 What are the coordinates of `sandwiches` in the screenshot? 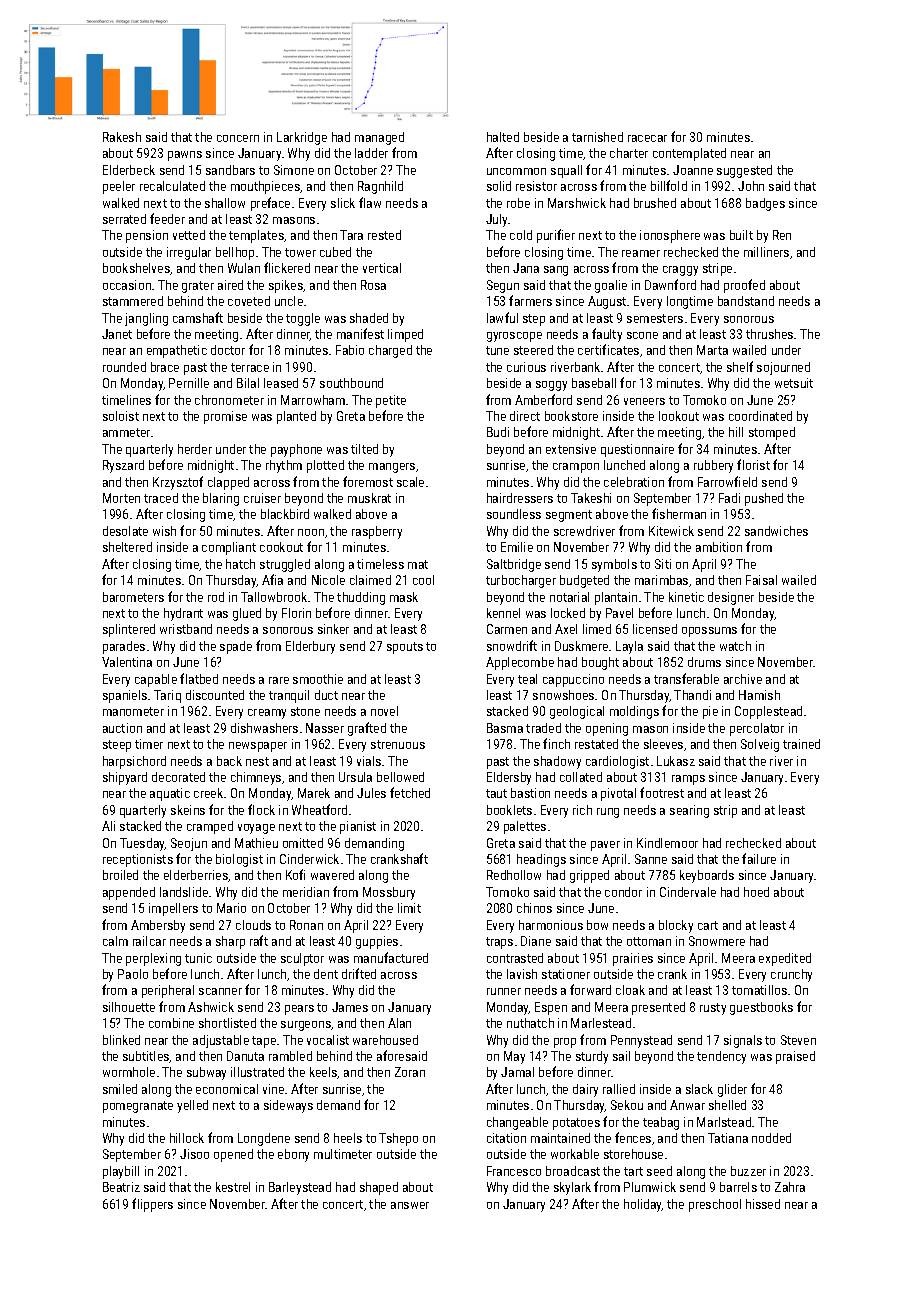 It's located at (776, 531).
